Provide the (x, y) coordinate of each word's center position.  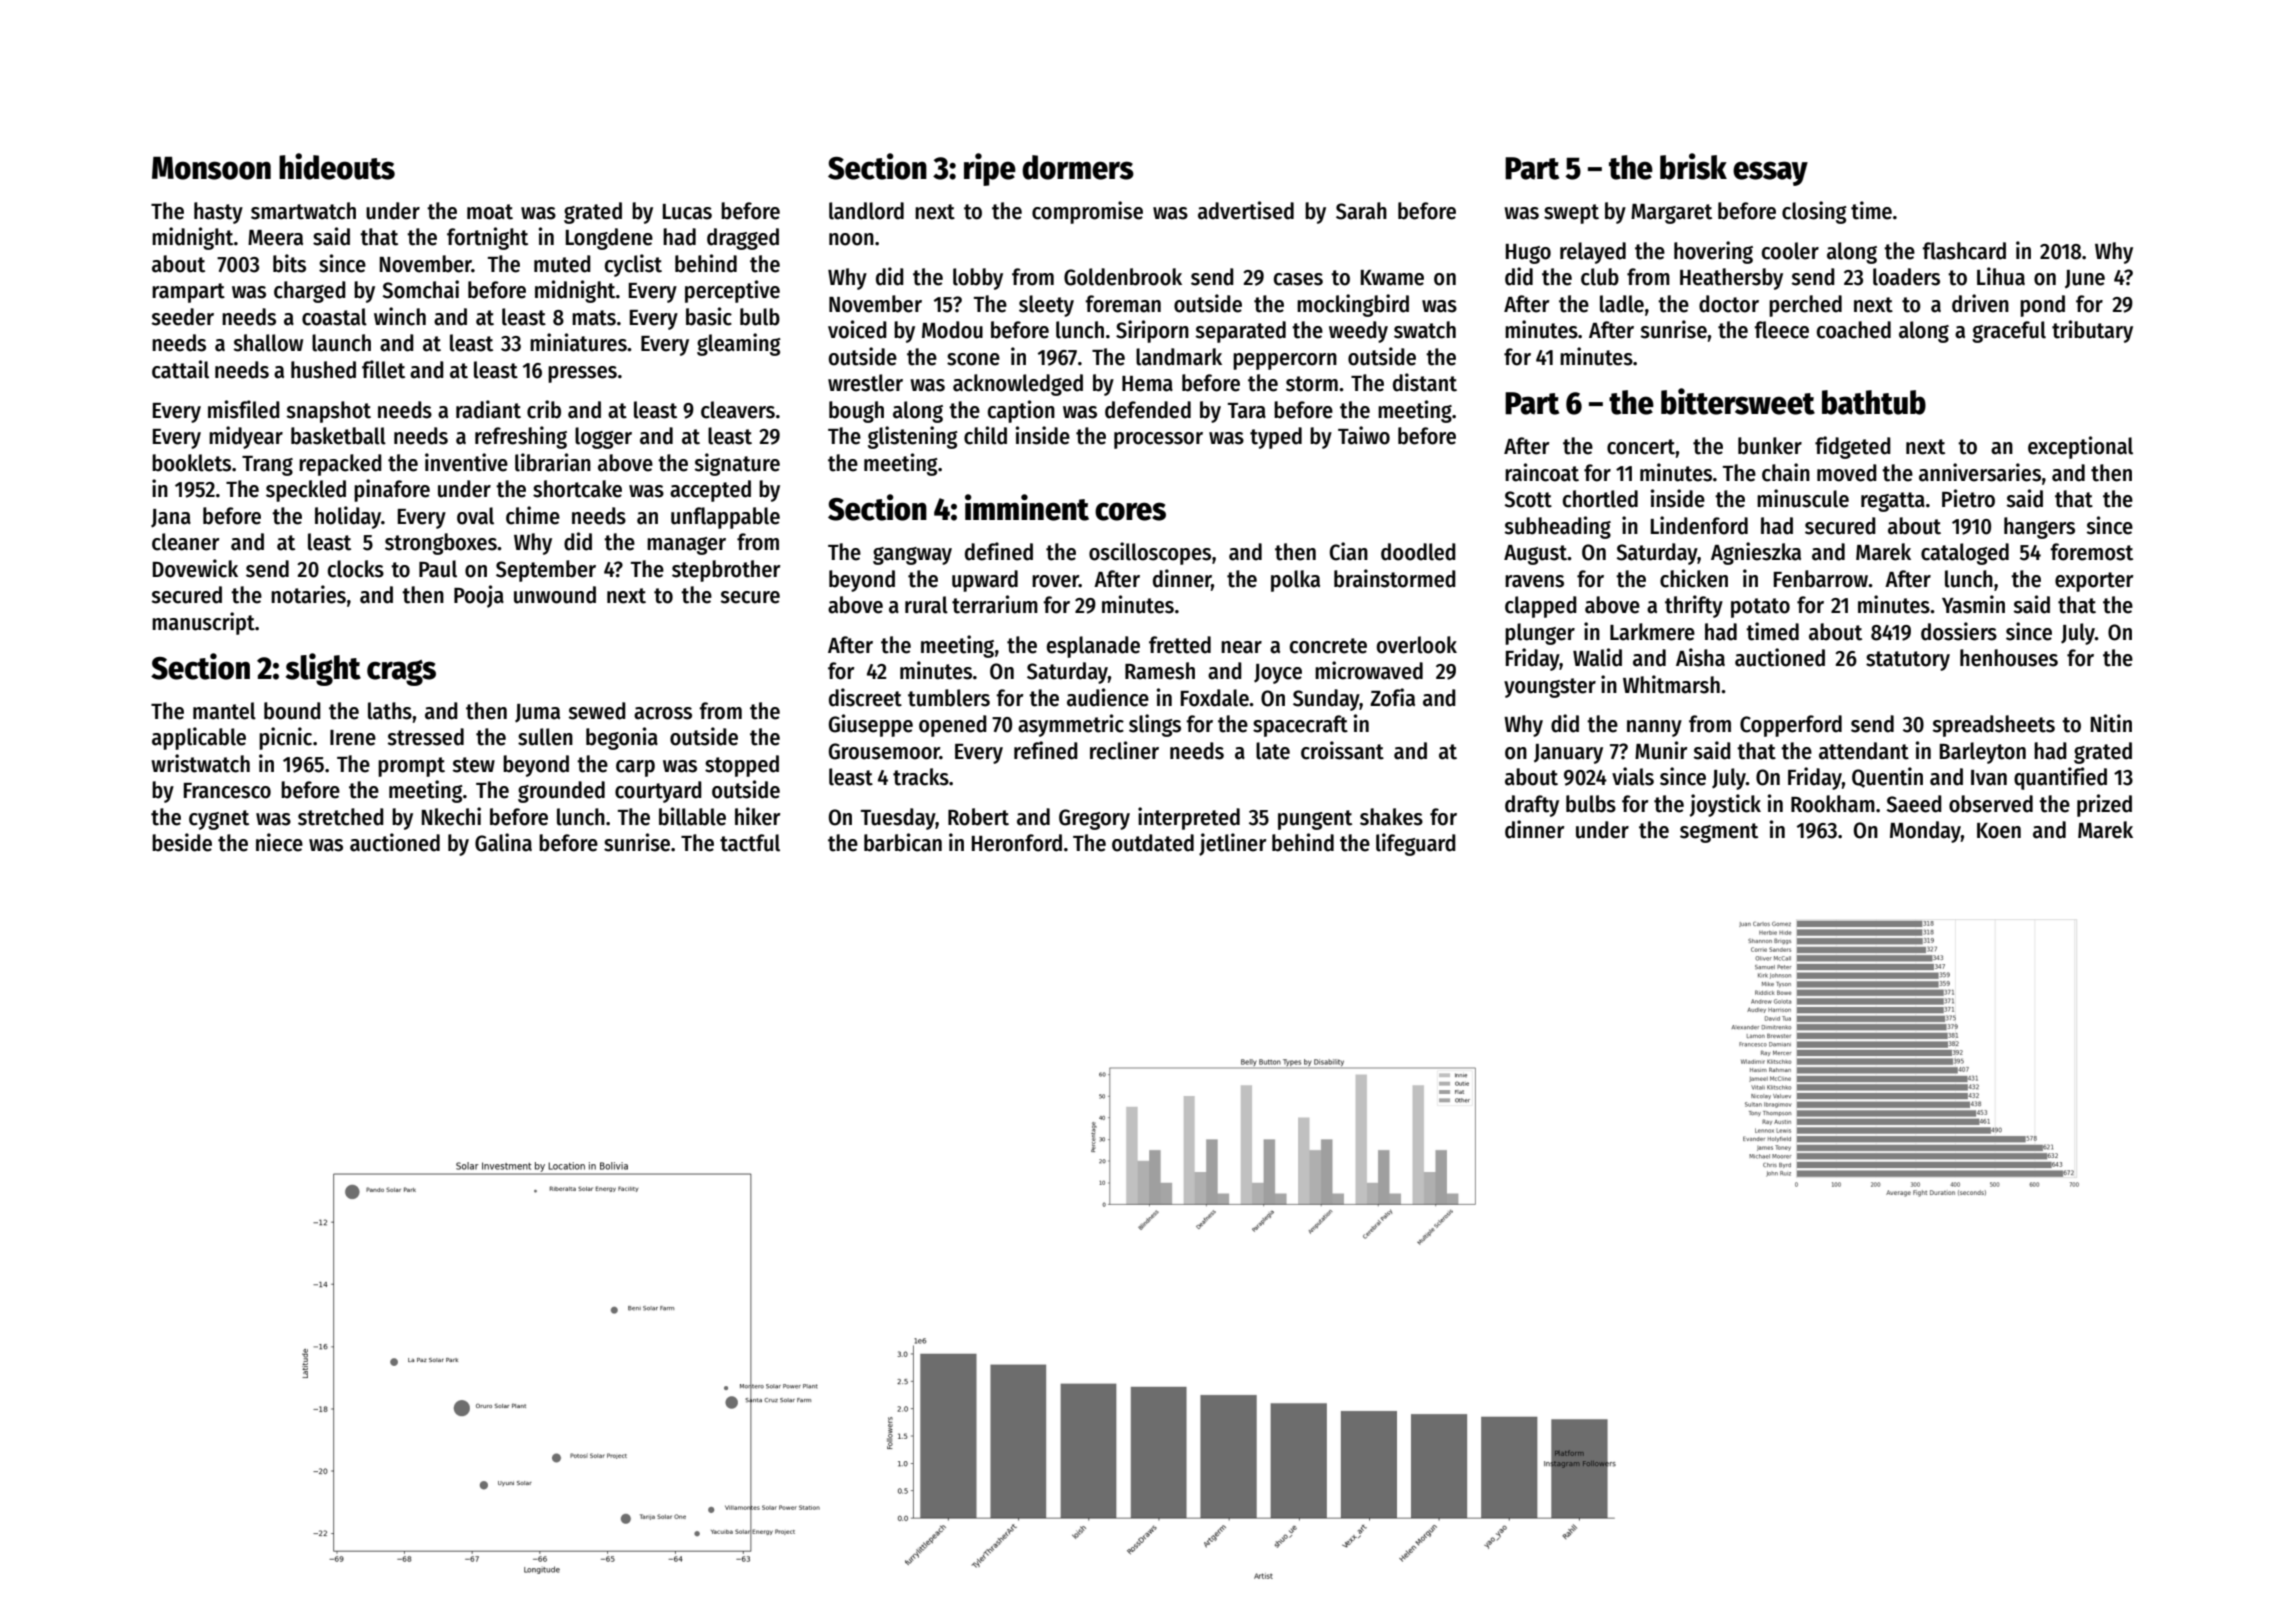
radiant (488, 409)
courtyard (658, 792)
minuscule (1803, 498)
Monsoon (211, 168)
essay (1770, 173)
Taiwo (1364, 435)
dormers (1078, 167)
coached (1854, 330)
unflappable (725, 518)
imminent (1027, 507)
